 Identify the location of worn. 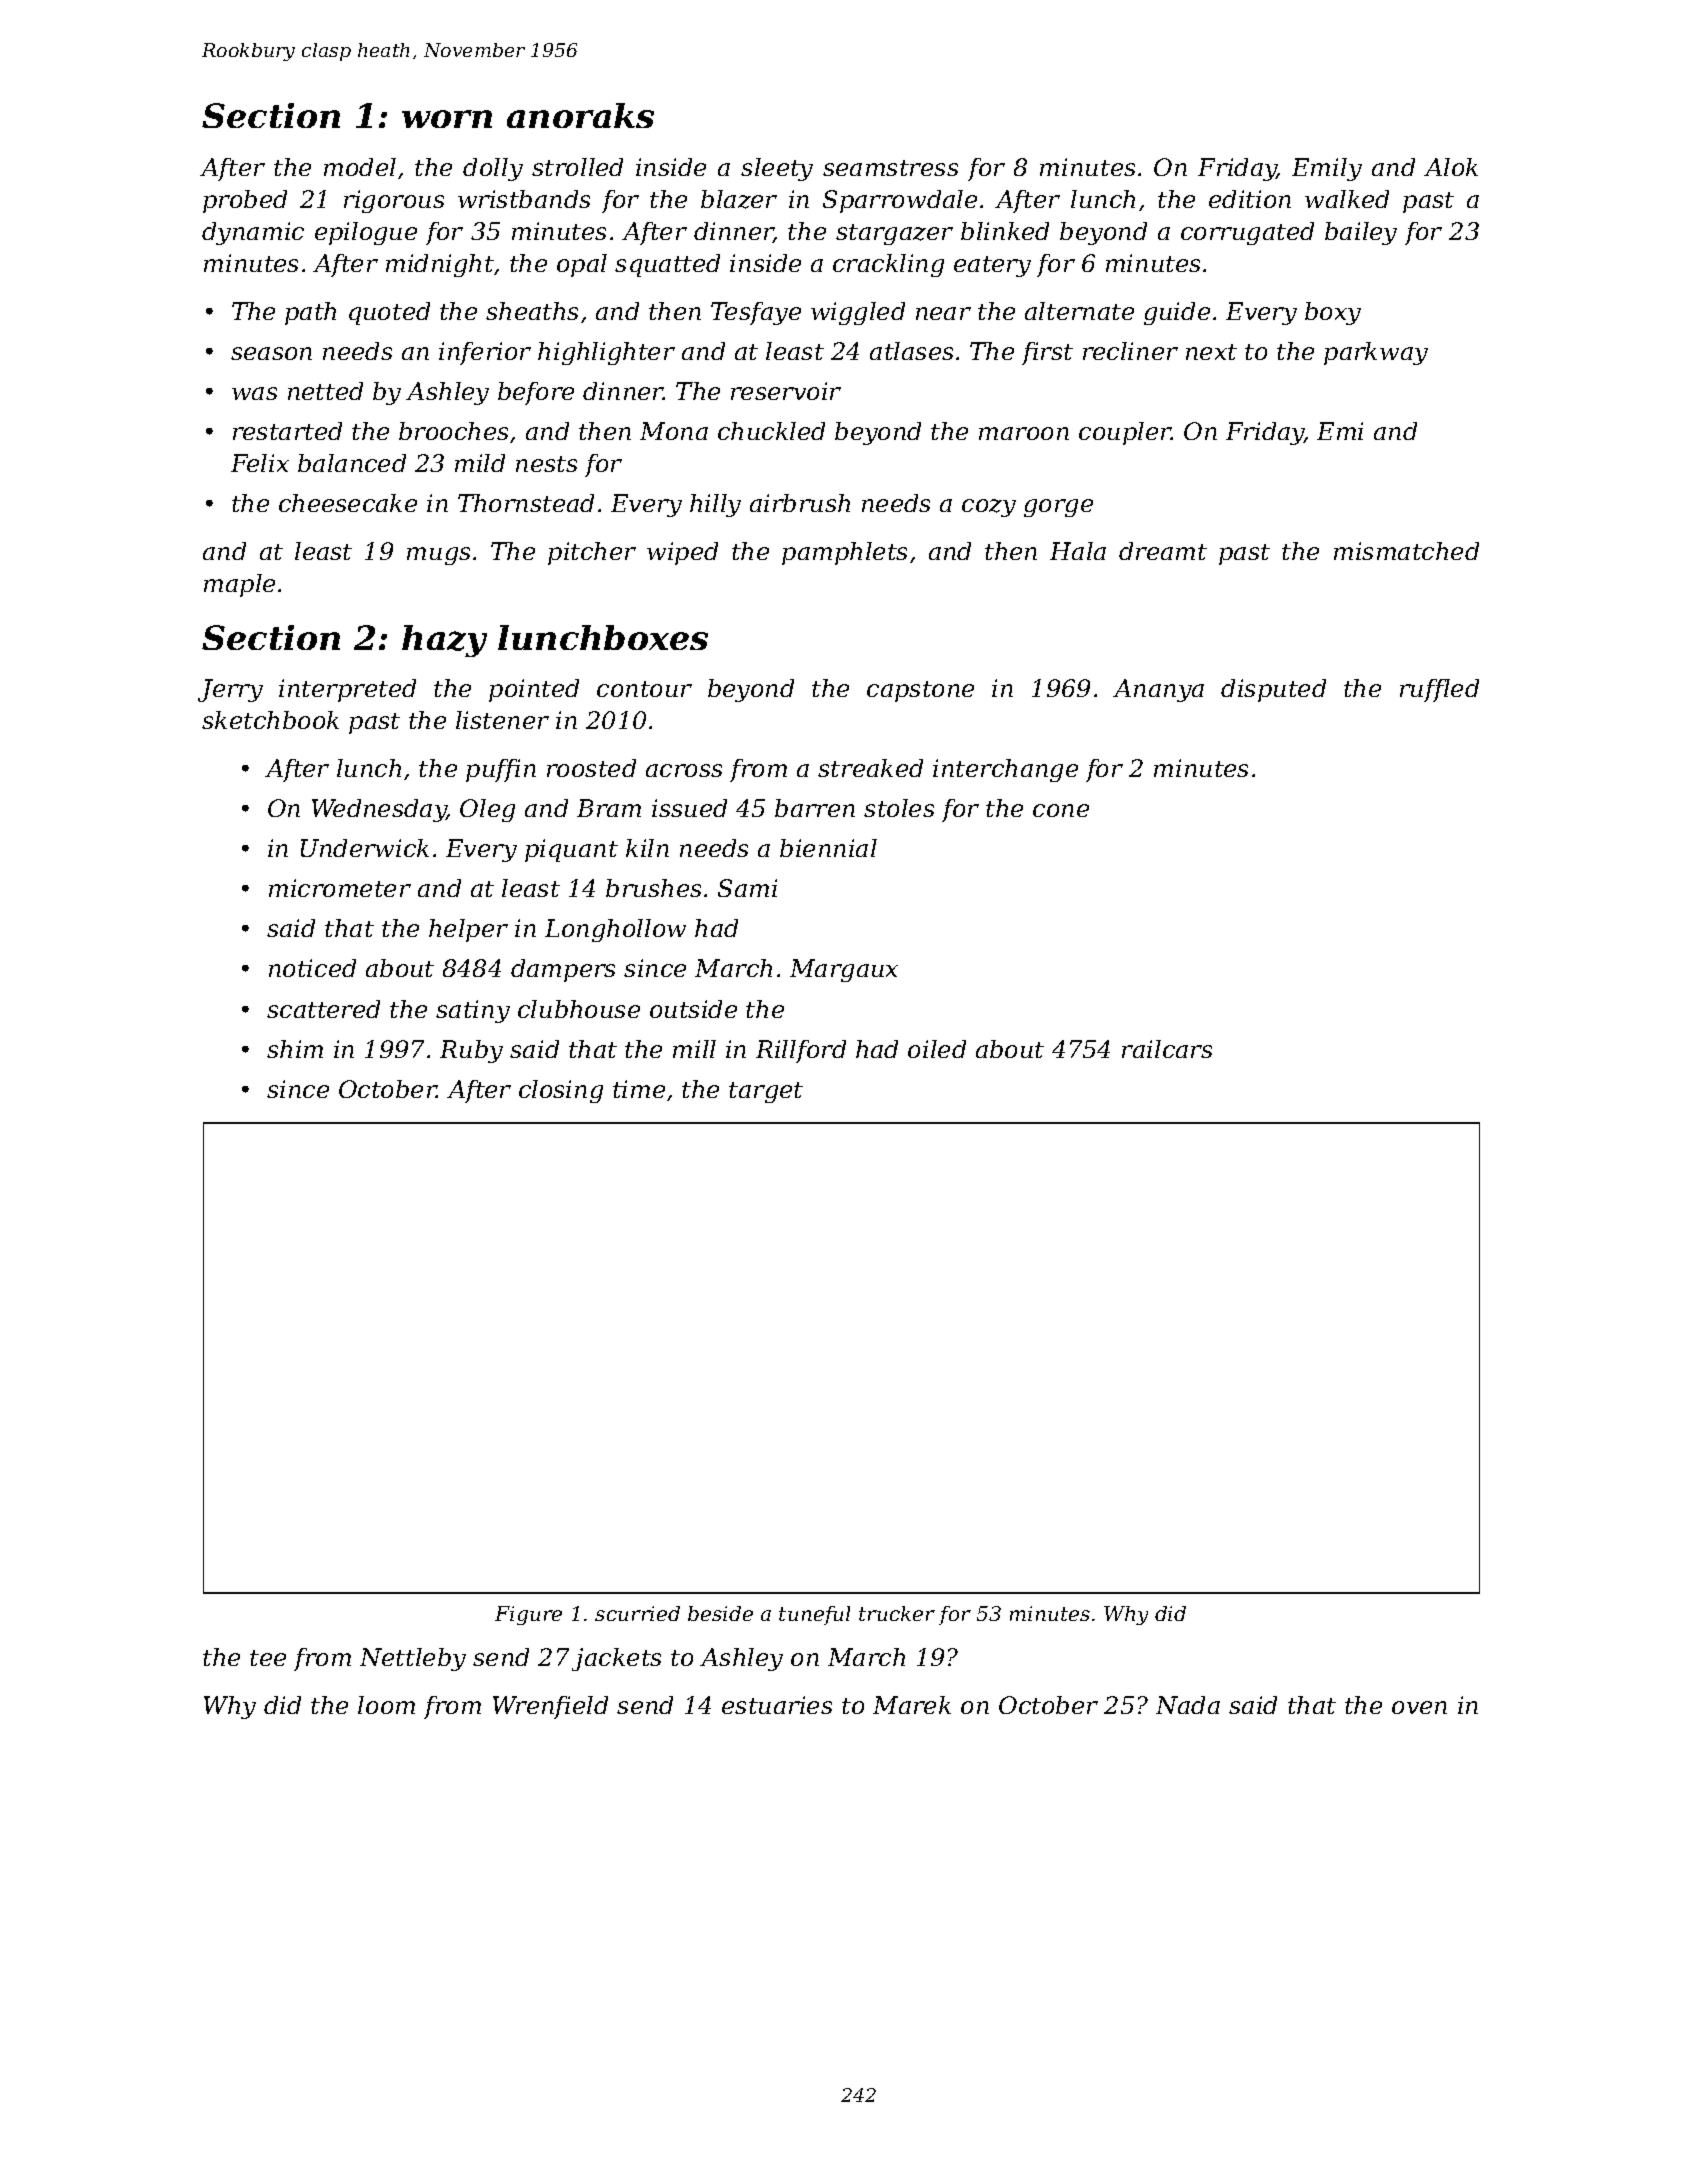
(447, 119).
